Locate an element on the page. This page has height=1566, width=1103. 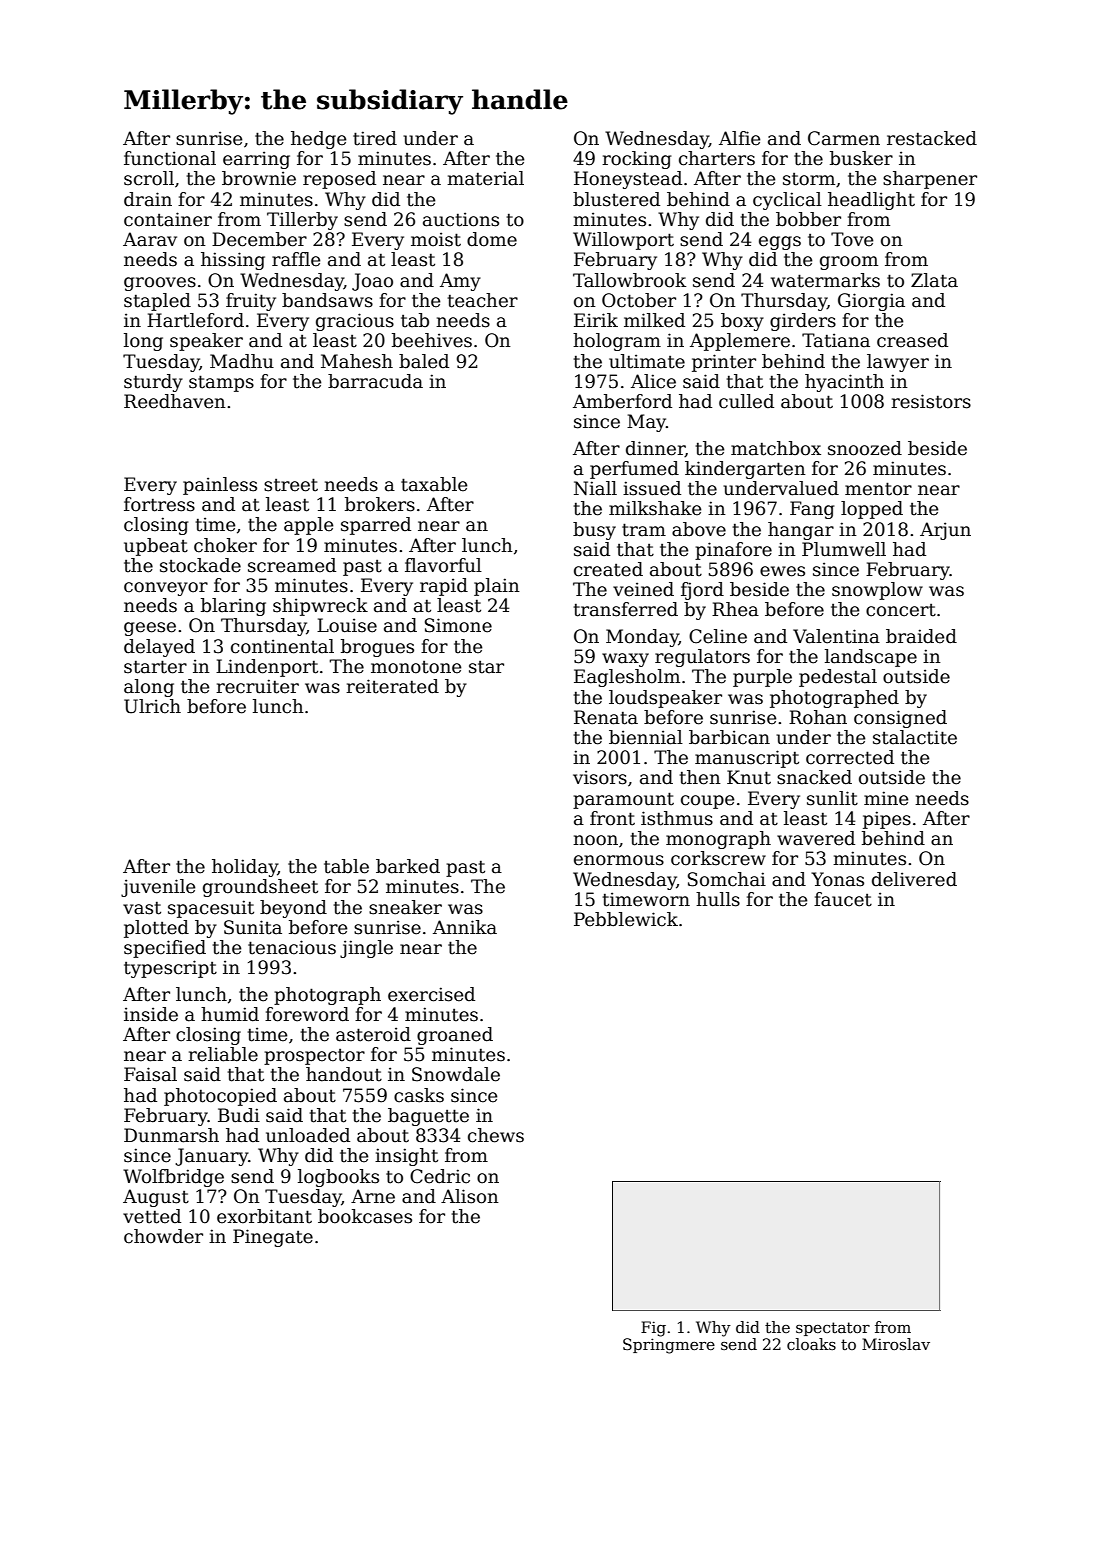
Springmere is located at coordinates (669, 1346).
